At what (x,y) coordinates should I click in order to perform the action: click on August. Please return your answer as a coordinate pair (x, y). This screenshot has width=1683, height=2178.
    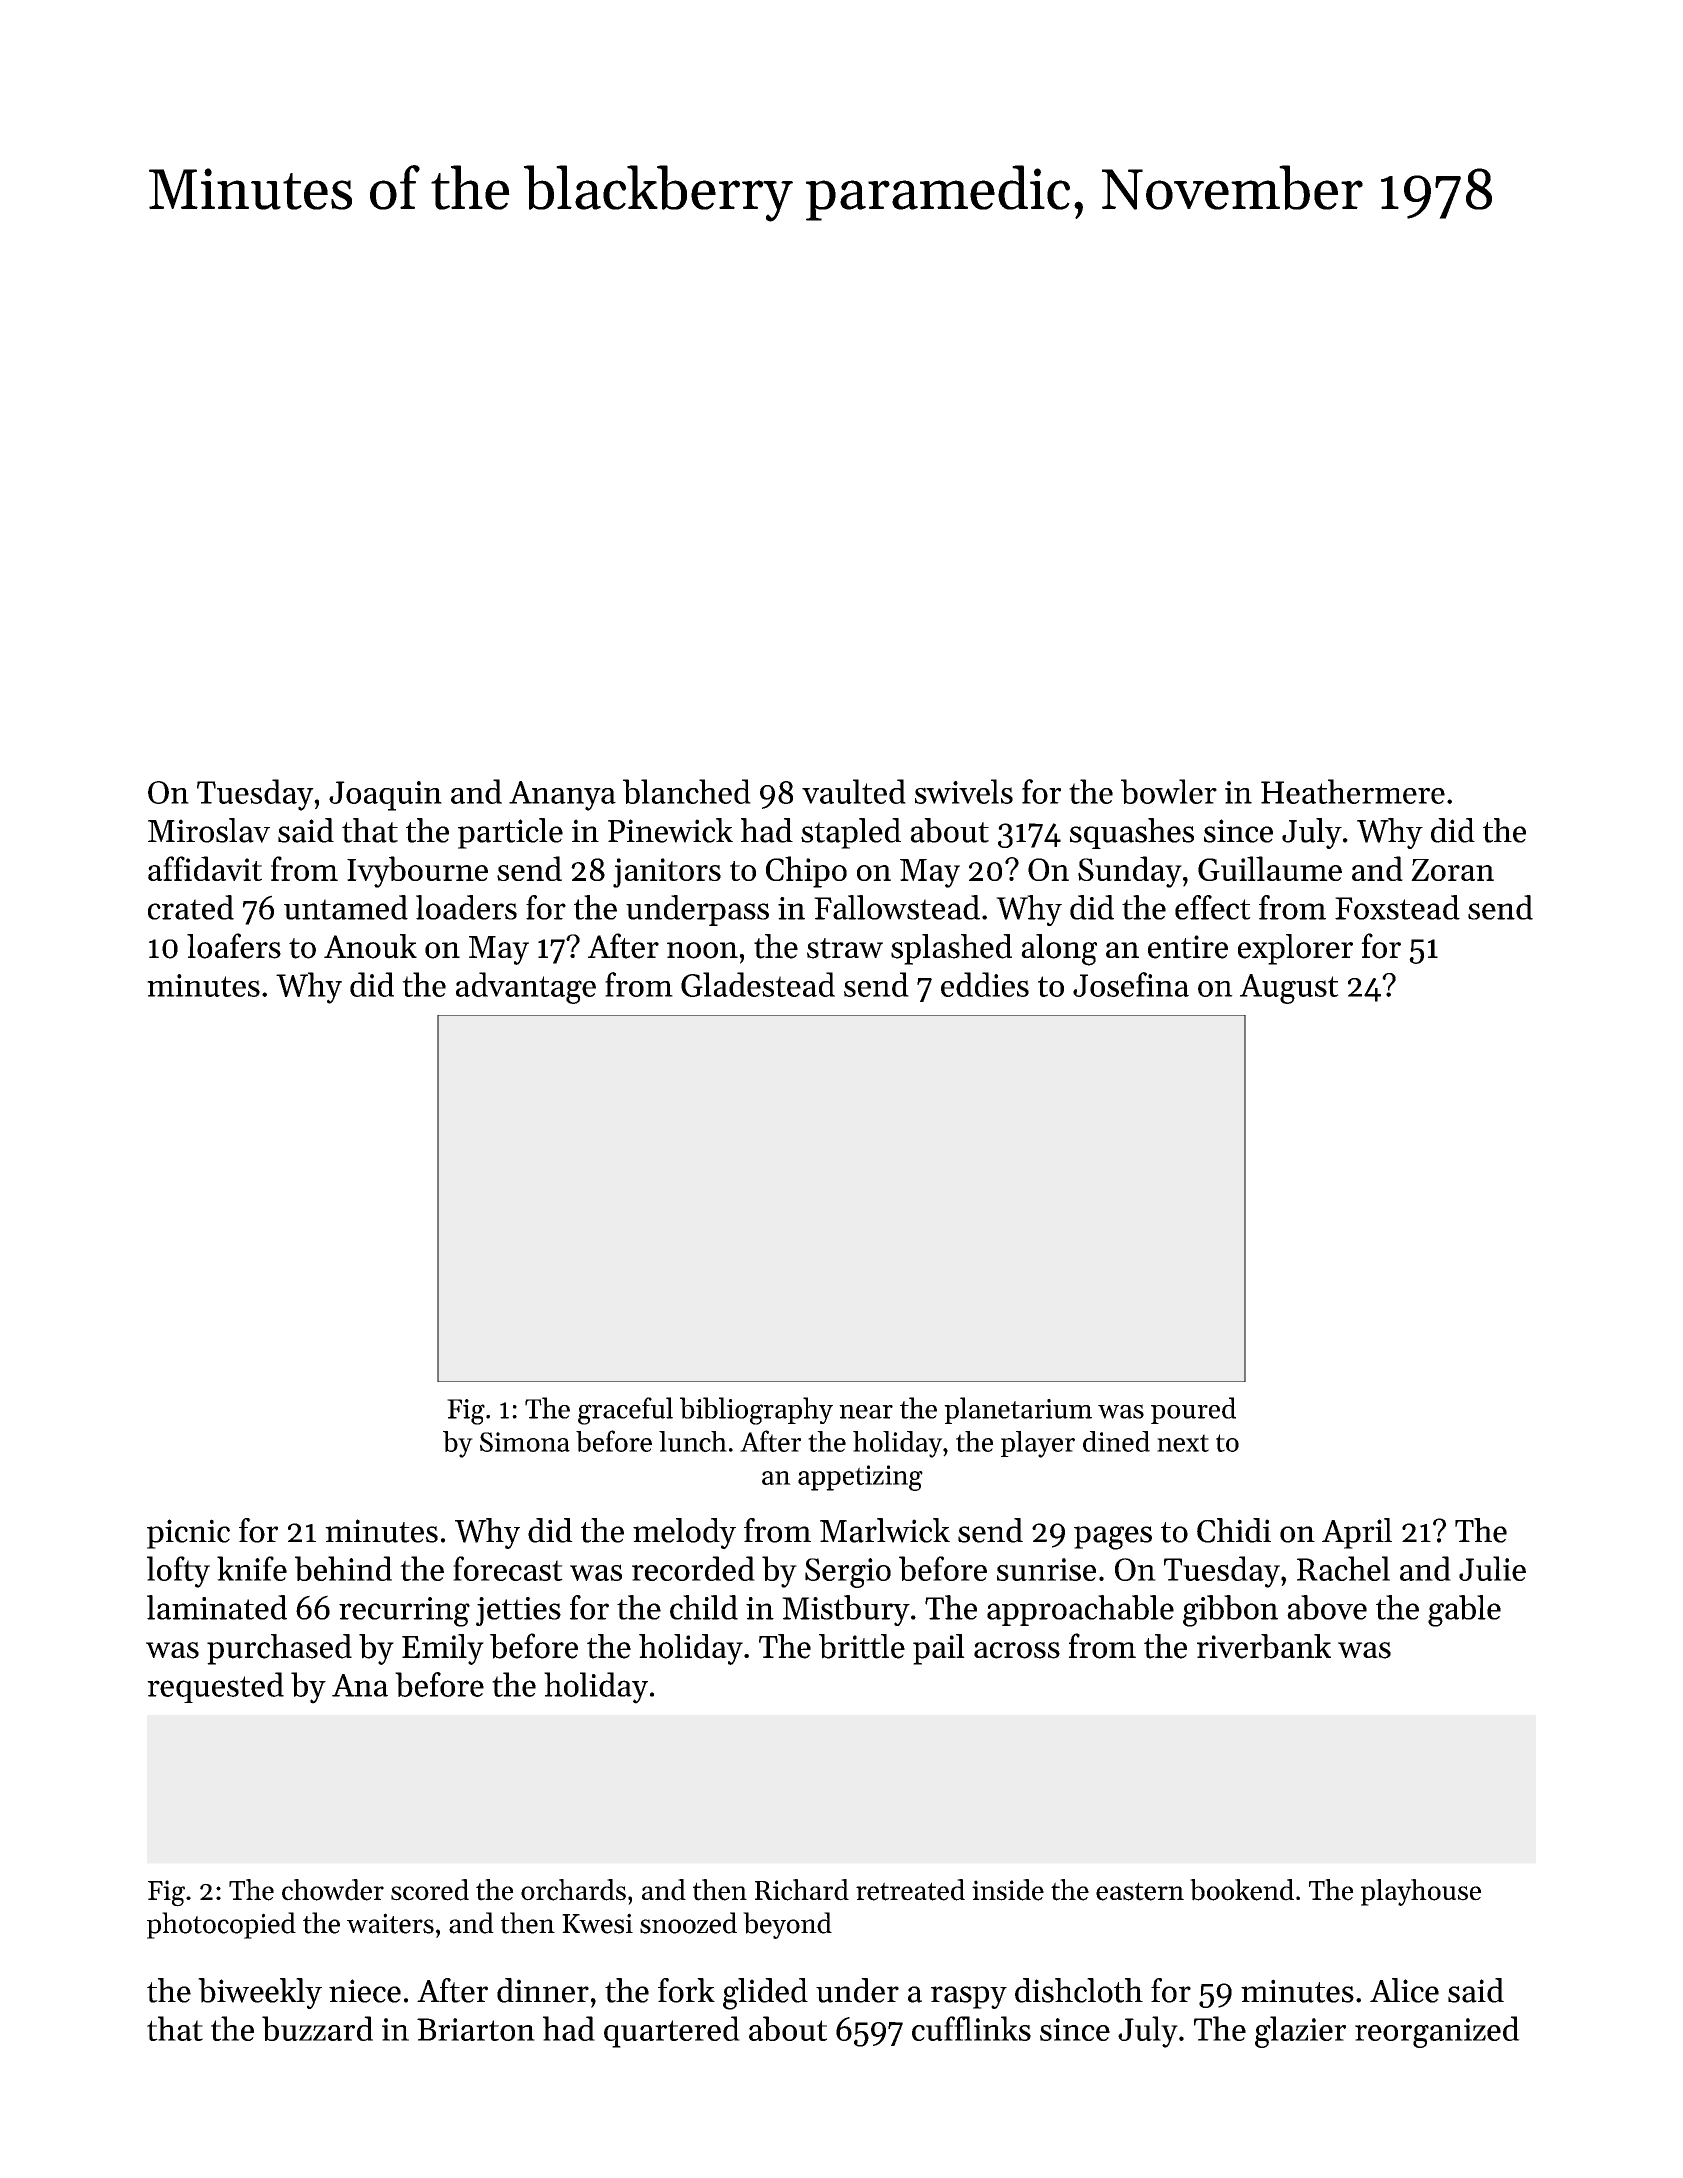
    Looking at the image, I should click on (1289, 989).
